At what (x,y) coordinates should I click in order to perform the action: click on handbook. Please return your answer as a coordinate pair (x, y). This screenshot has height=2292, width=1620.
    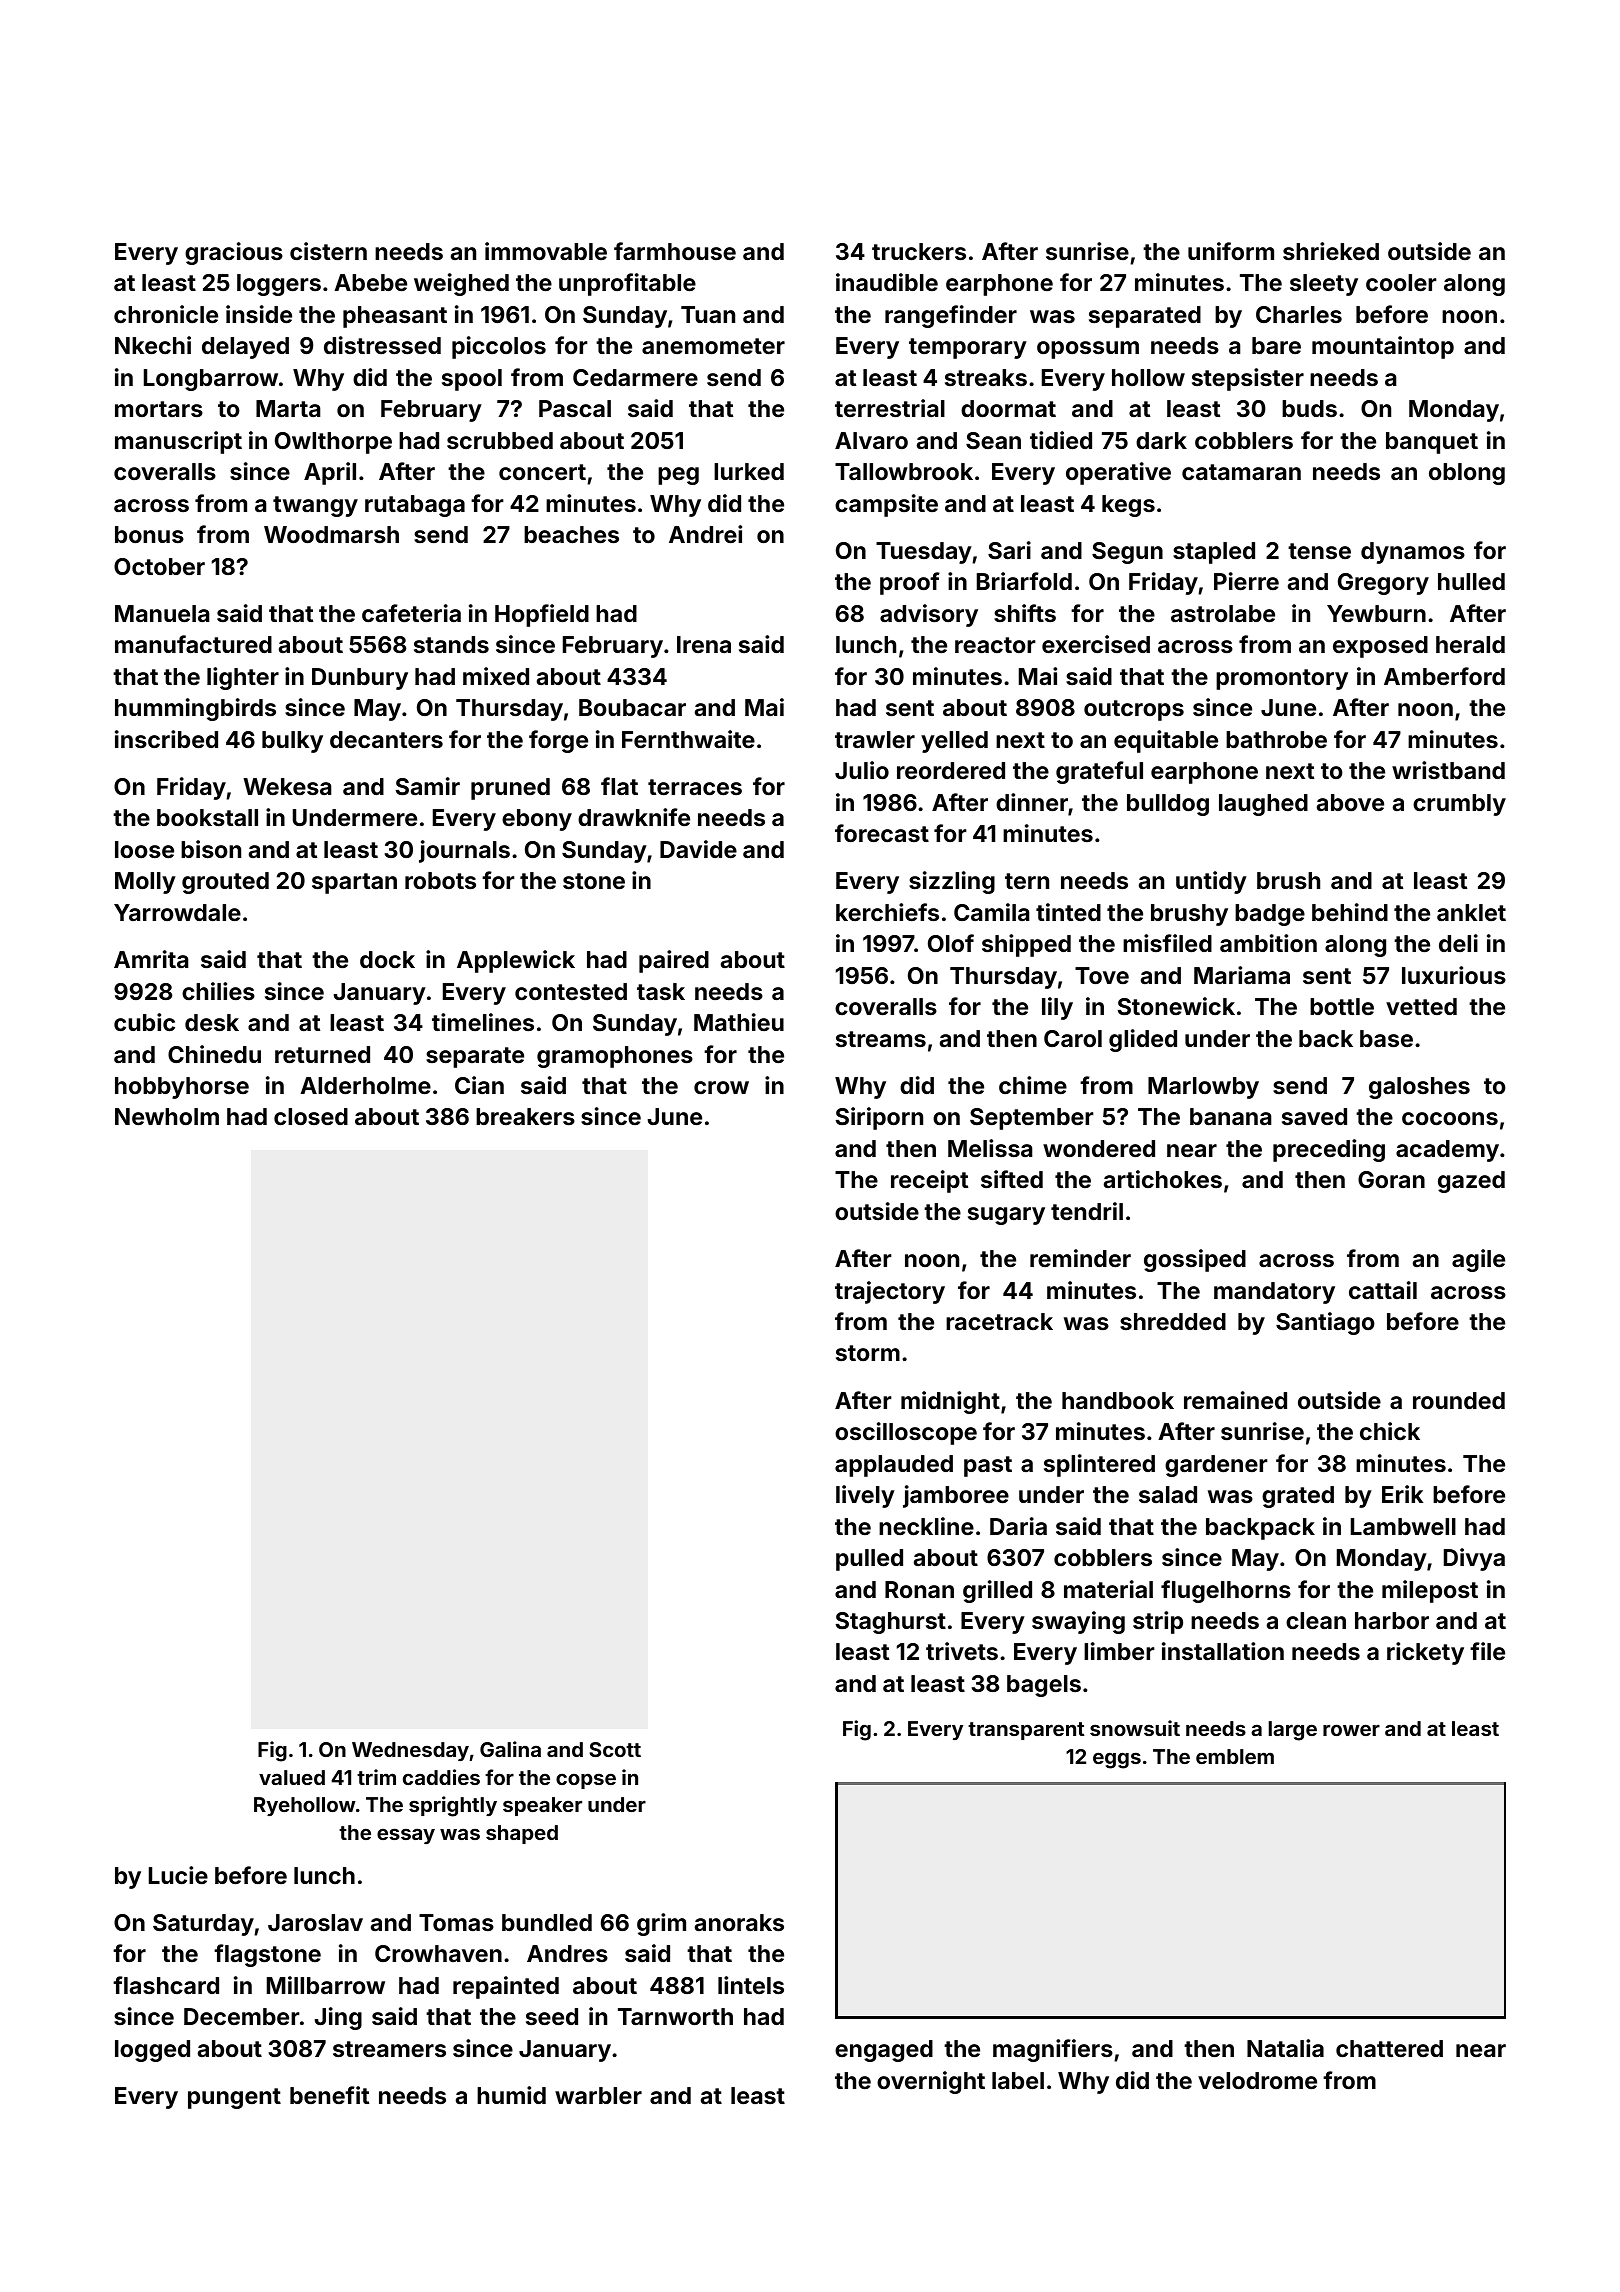
    Looking at the image, I should click on (1118, 1400).
